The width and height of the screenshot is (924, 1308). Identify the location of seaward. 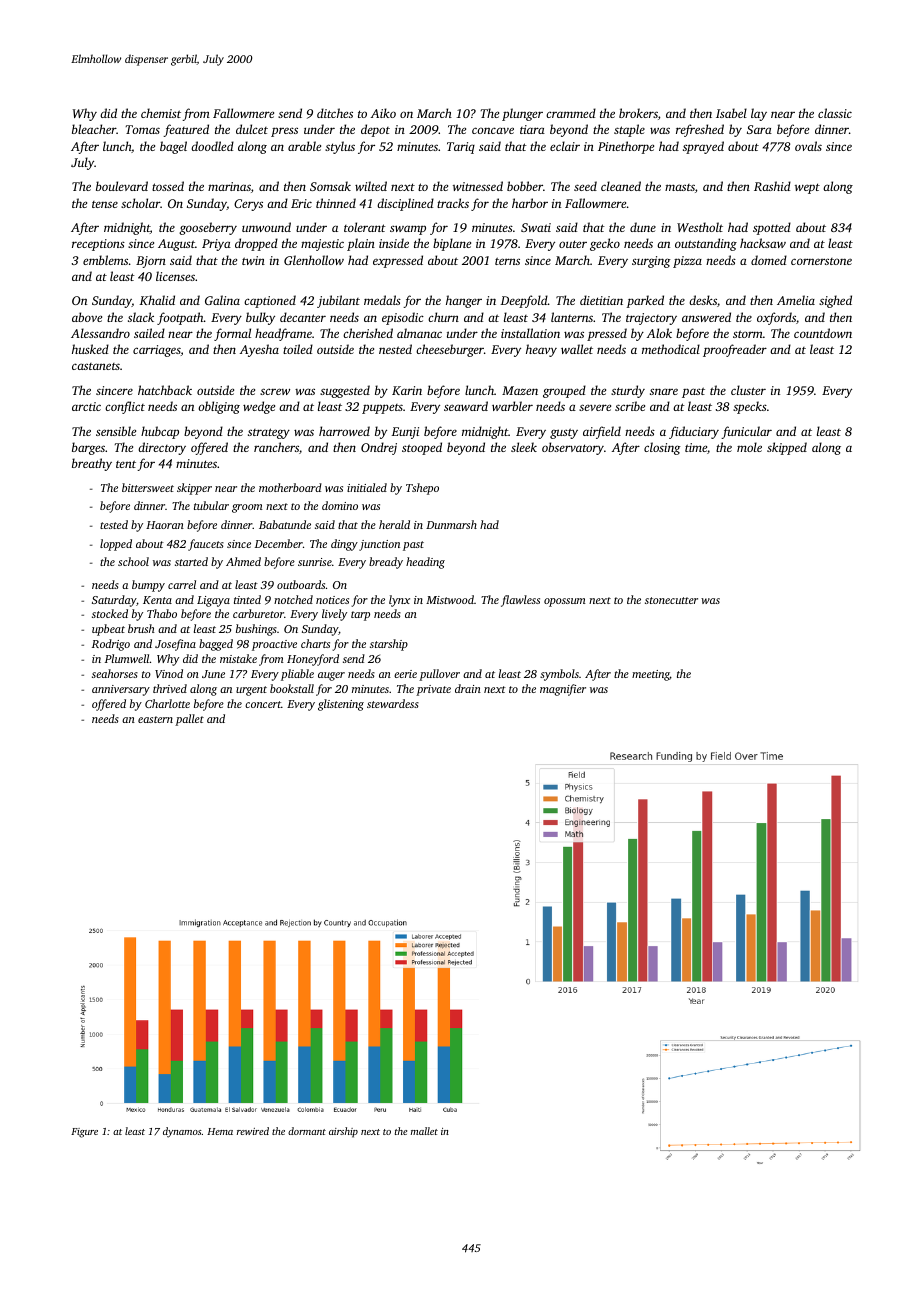
(466, 406).
